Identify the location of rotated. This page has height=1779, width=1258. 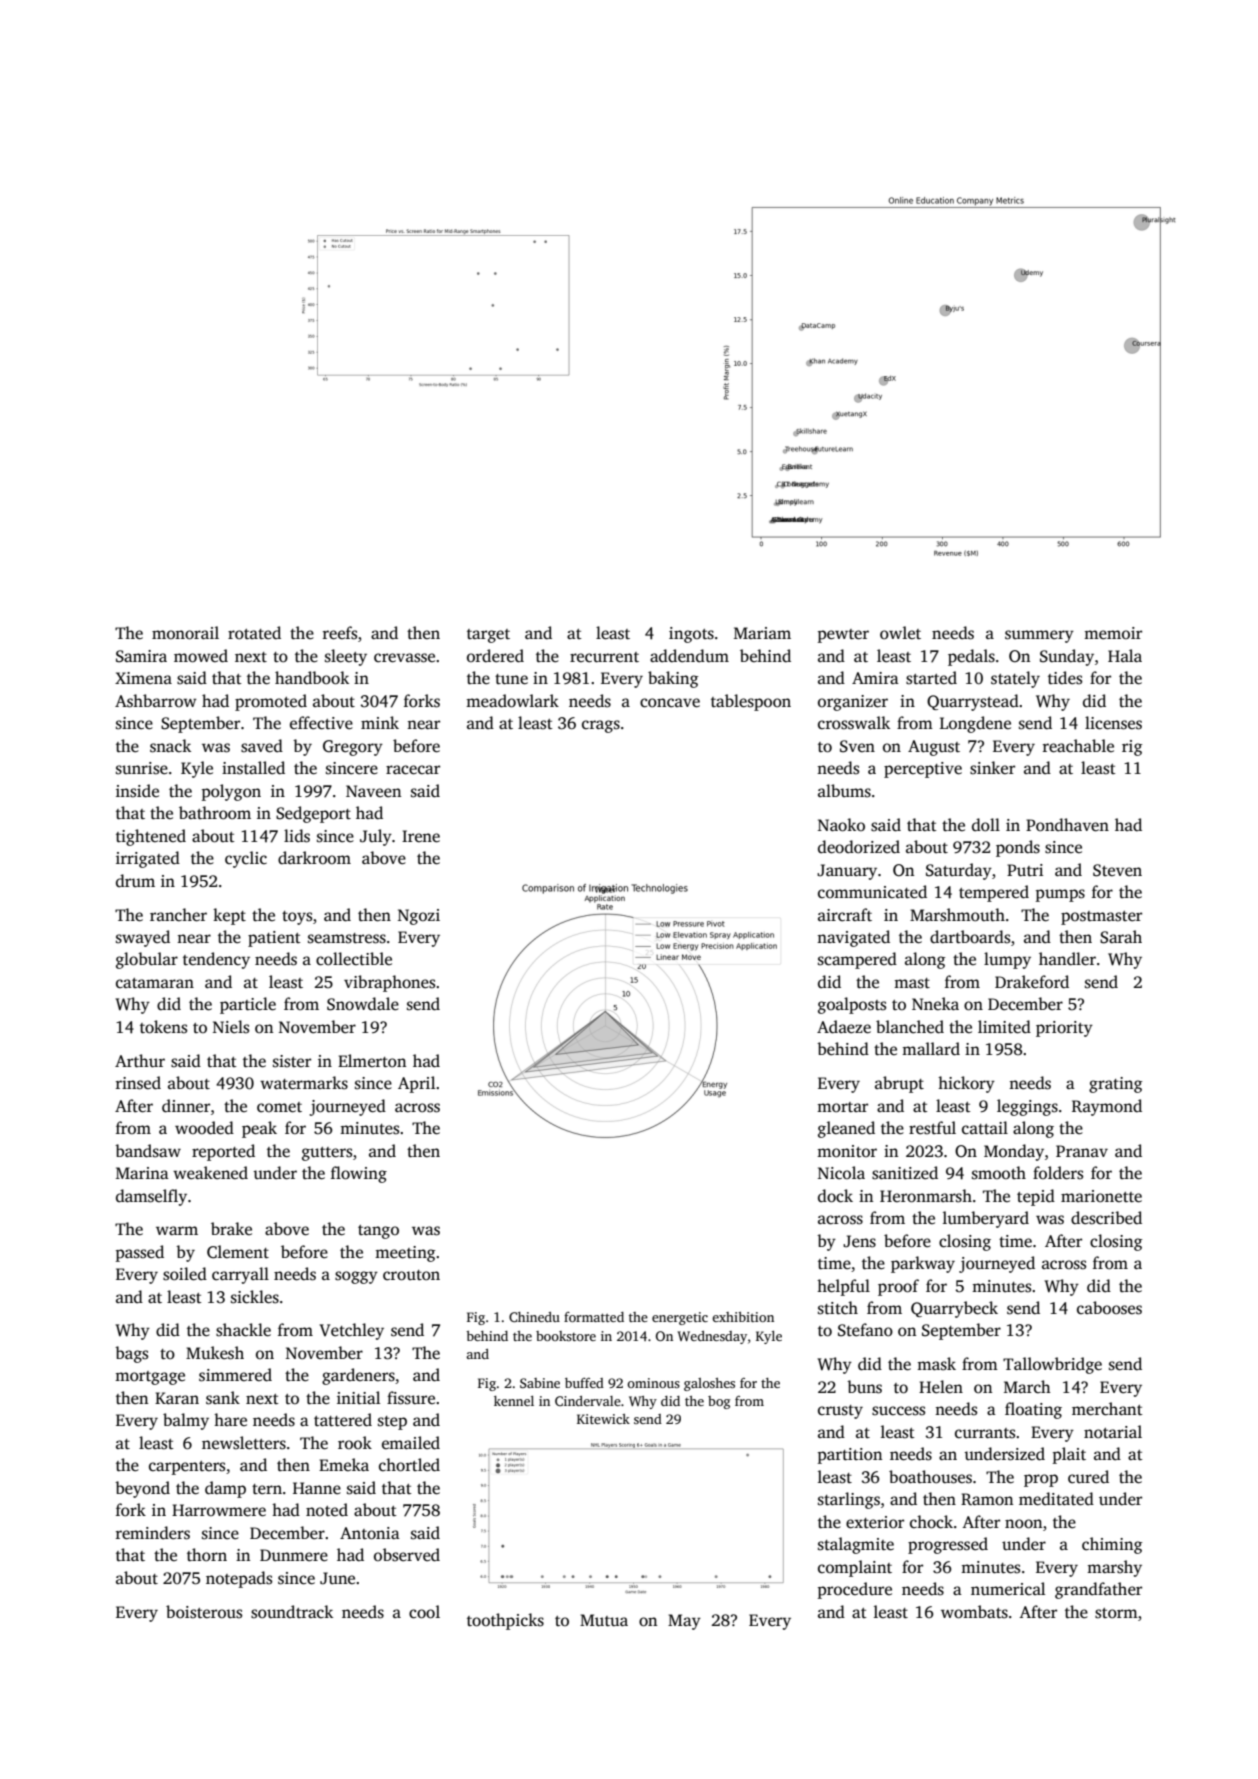
(254, 633).
